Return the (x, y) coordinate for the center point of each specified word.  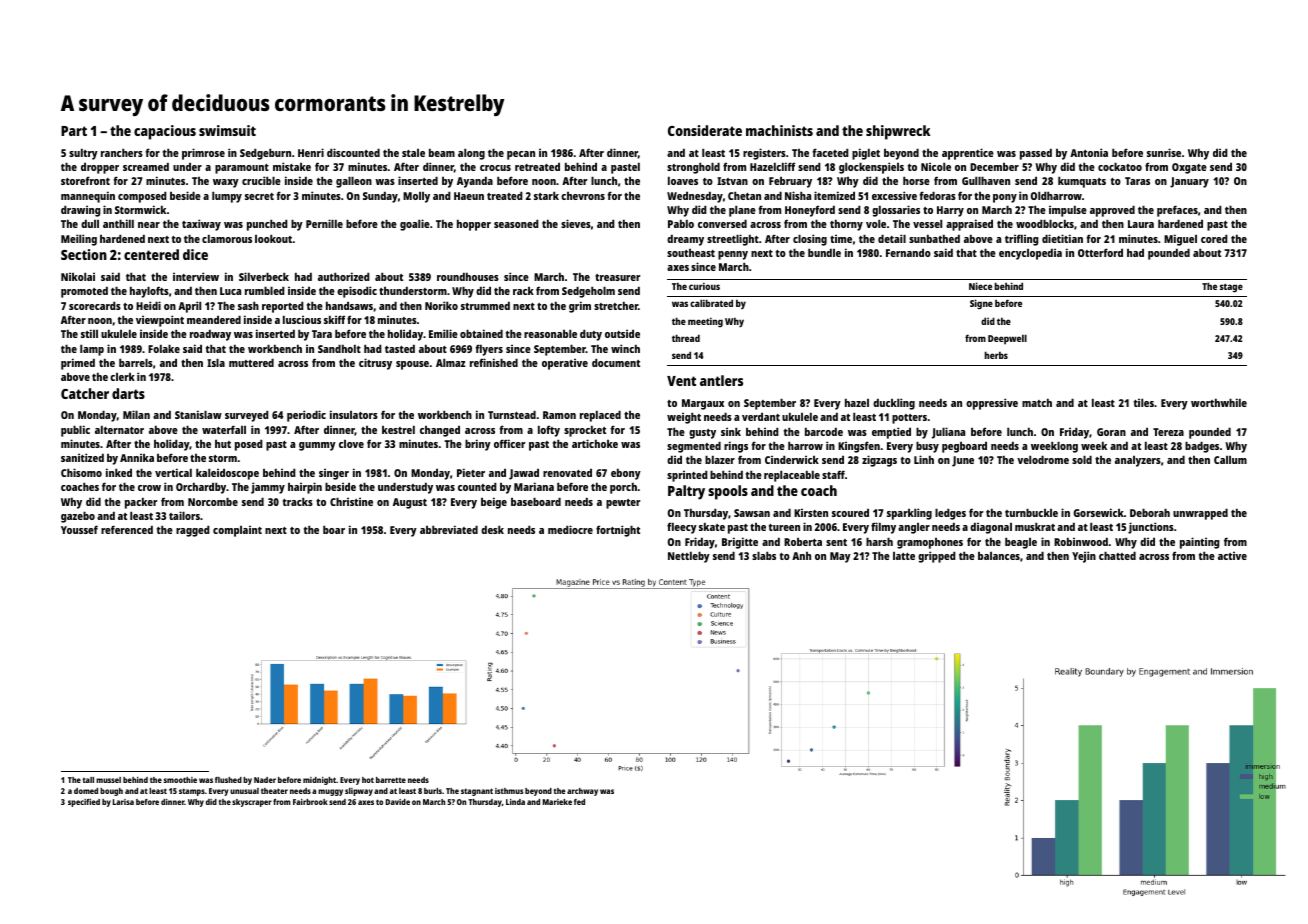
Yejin (1084, 557)
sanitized (82, 457)
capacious (165, 132)
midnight (319, 781)
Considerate (705, 130)
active (1232, 555)
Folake (164, 348)
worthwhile (1219, 402)
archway (582, 792)
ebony (626, 474)
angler (914, 528)
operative (565, 364)
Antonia (1089, 152)
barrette (391, 780)
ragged (193, 531)
